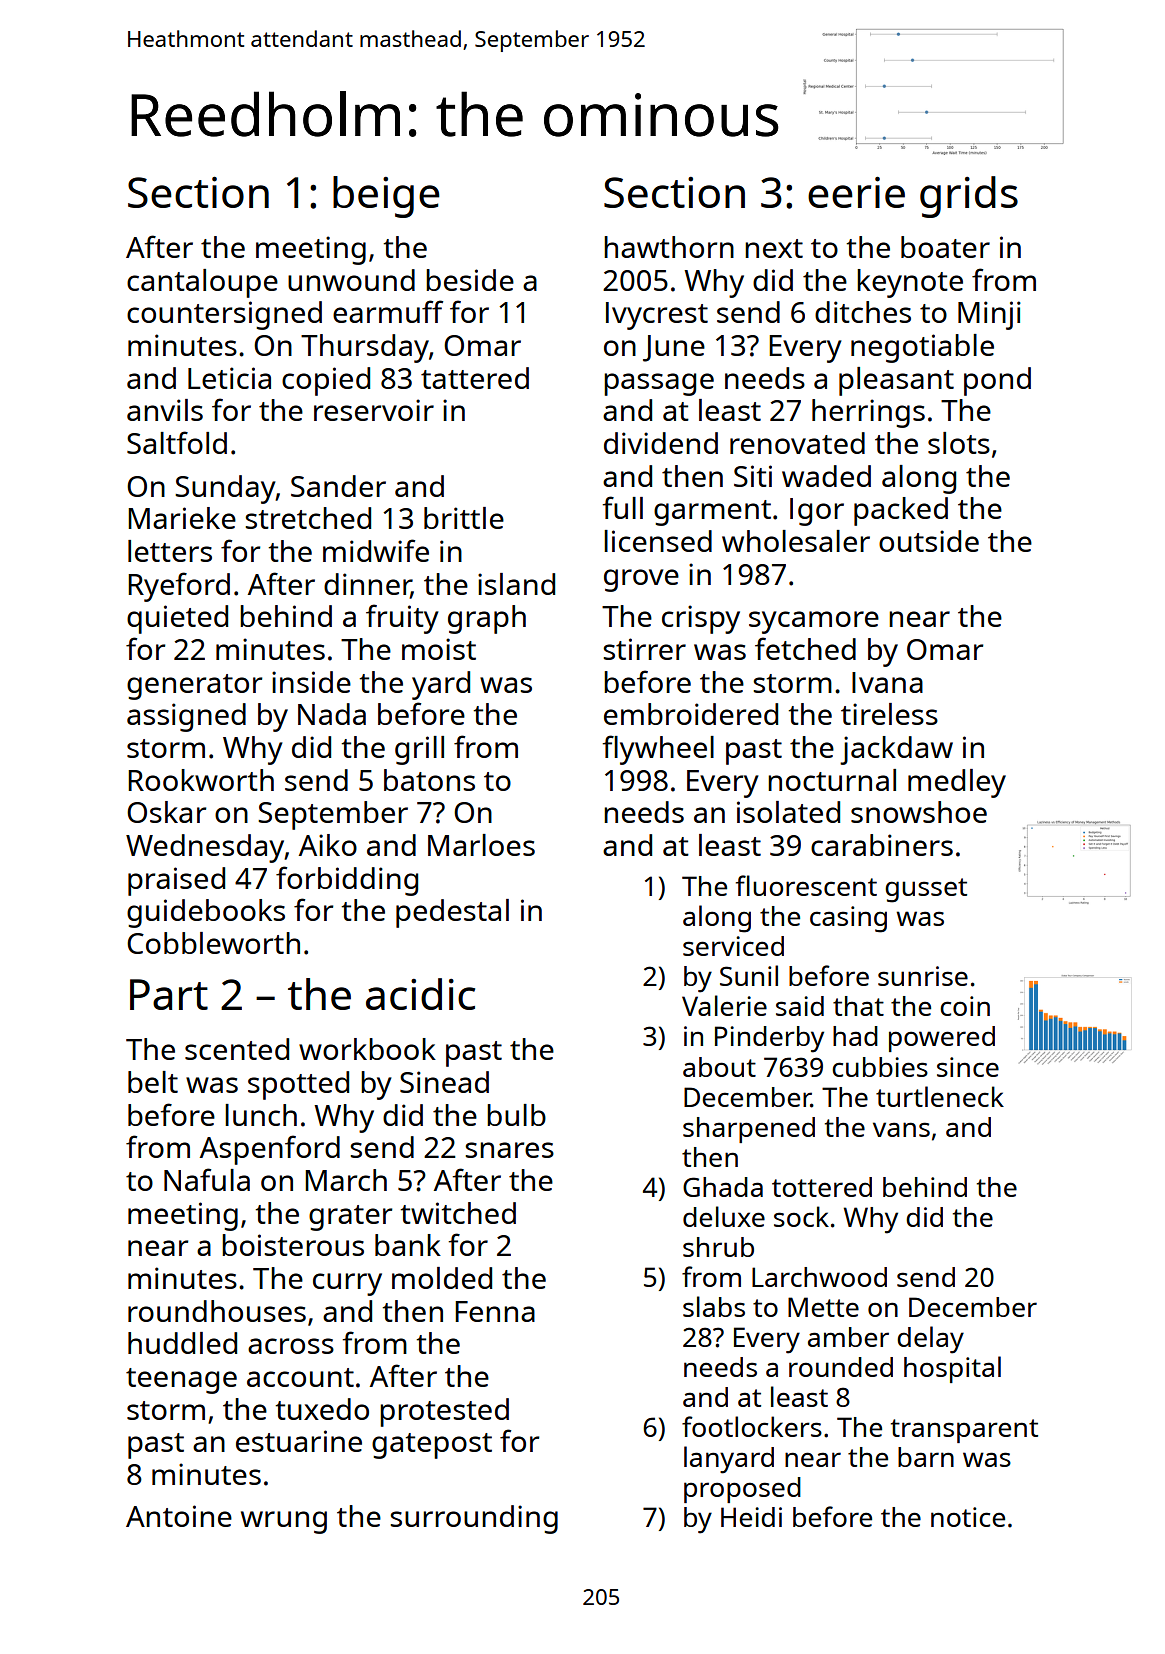  Describe the element at coordinates (452, 913) in the screenshot. I see `pedestal` at that location.
